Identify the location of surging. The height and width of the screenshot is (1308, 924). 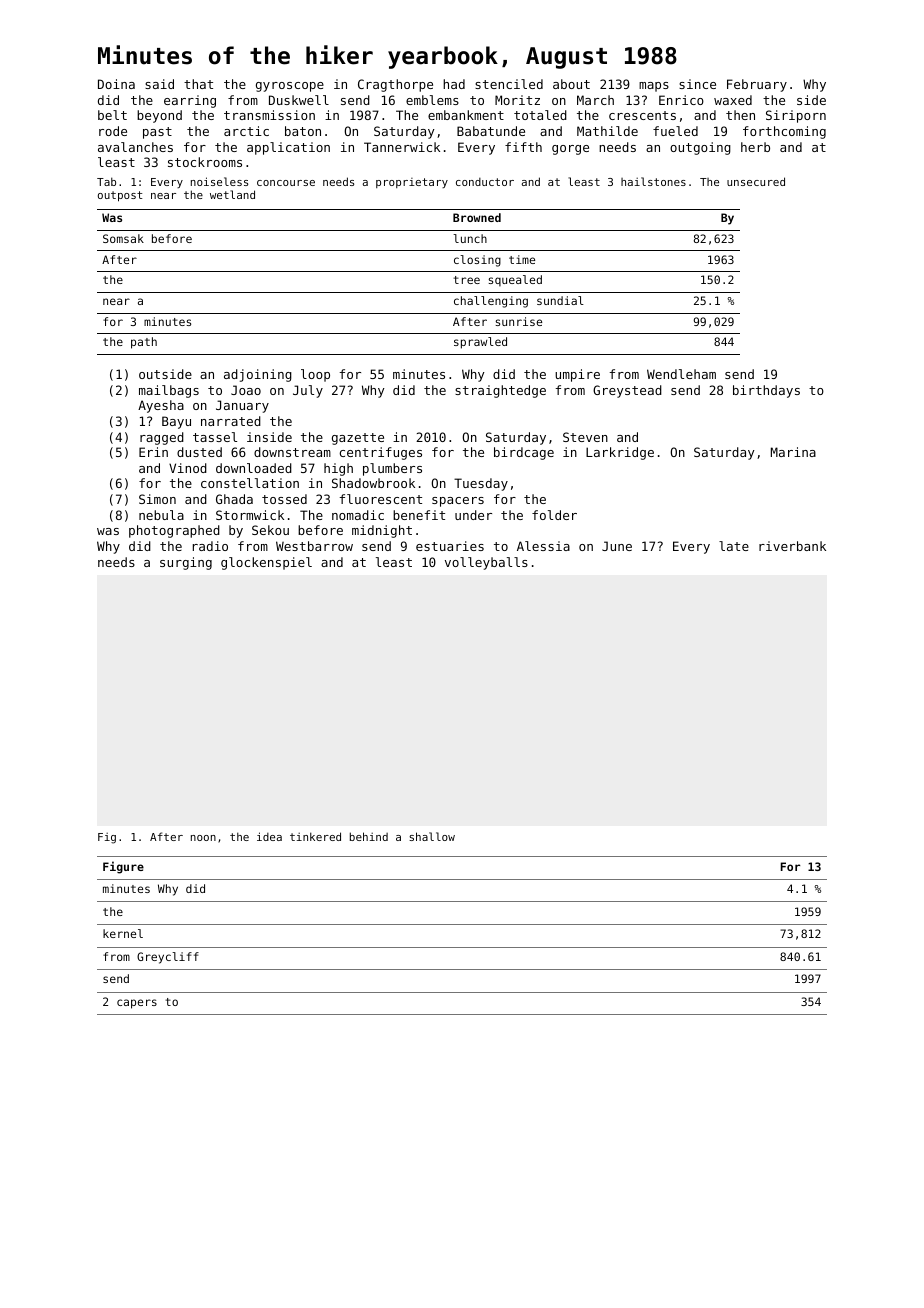
(186, 563).
